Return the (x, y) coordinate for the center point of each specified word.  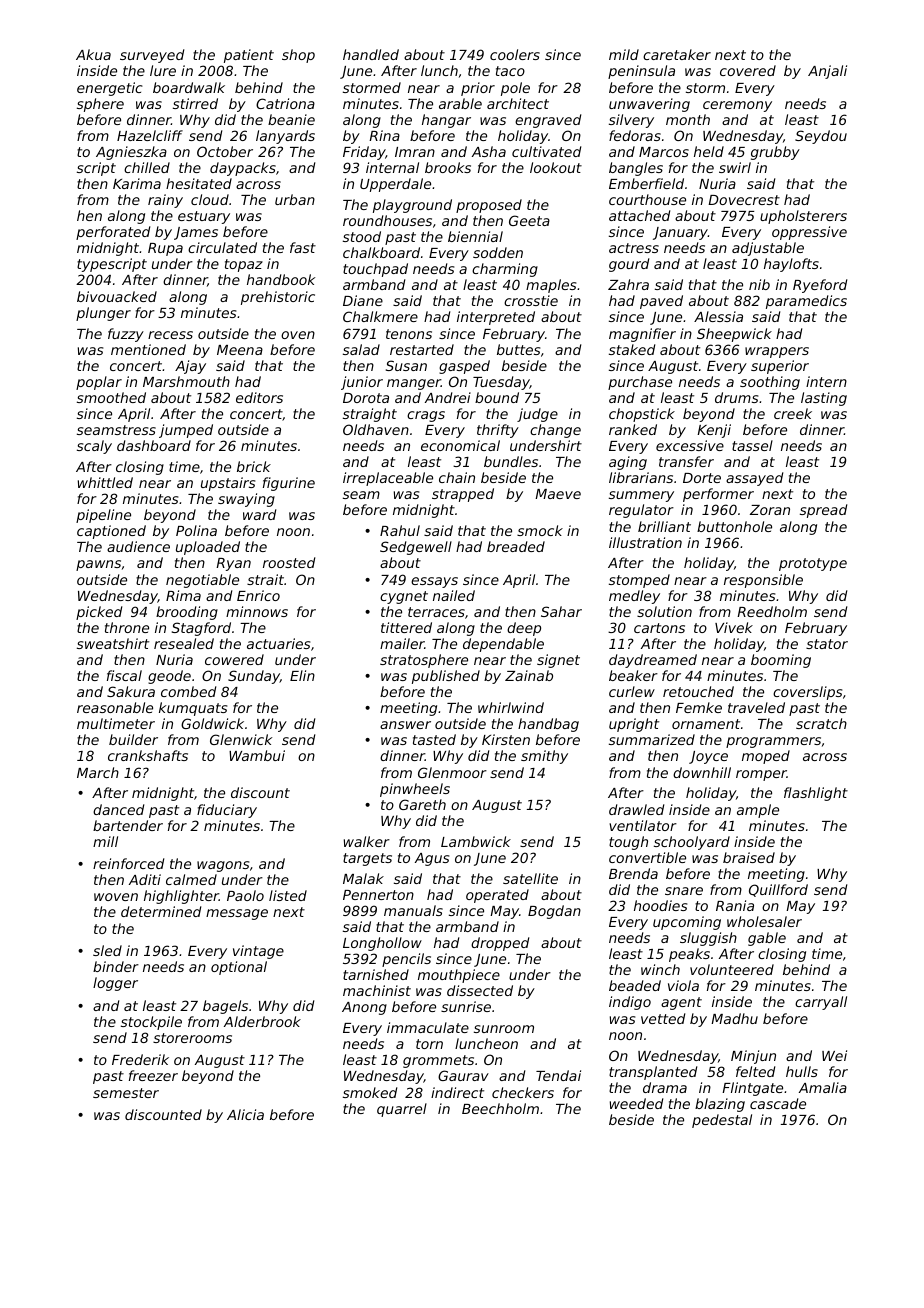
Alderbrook (262, 1021)
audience (138, 546)
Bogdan (554, 912)
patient (249, 56)
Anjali (827, 72)
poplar (99, 383)
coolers (515, 54)
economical (460, 445)
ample (758, 811)
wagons (223, 866)
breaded (516, 546)
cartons (659, 628)
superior (780, 367)
